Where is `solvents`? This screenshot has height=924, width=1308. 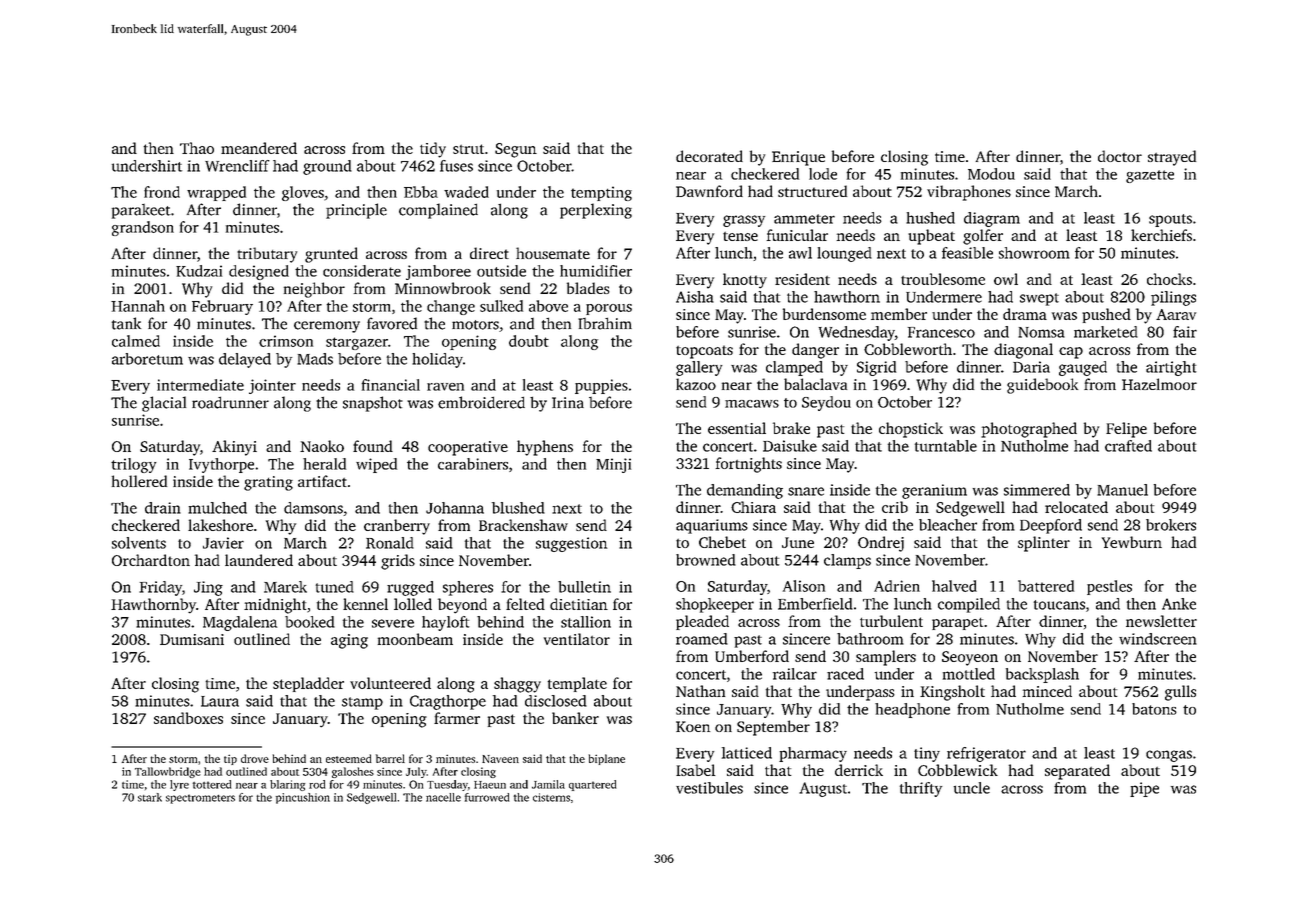
solvents is located at coordinates (139, 543).
